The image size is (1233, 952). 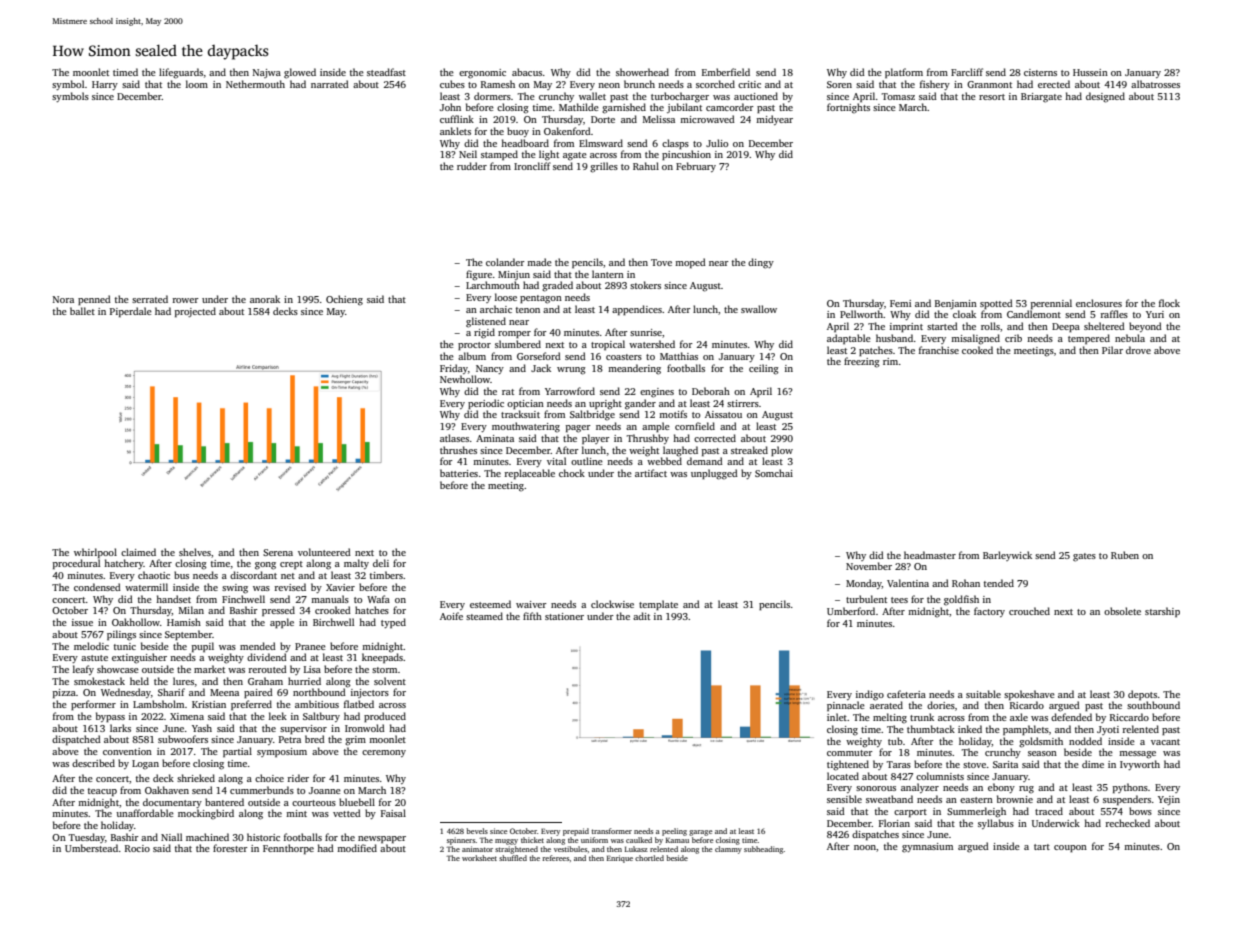 What do you see at coordinates (674, 832) in the screenshot?
I see `peeling` at bounding box center [674, 832].
